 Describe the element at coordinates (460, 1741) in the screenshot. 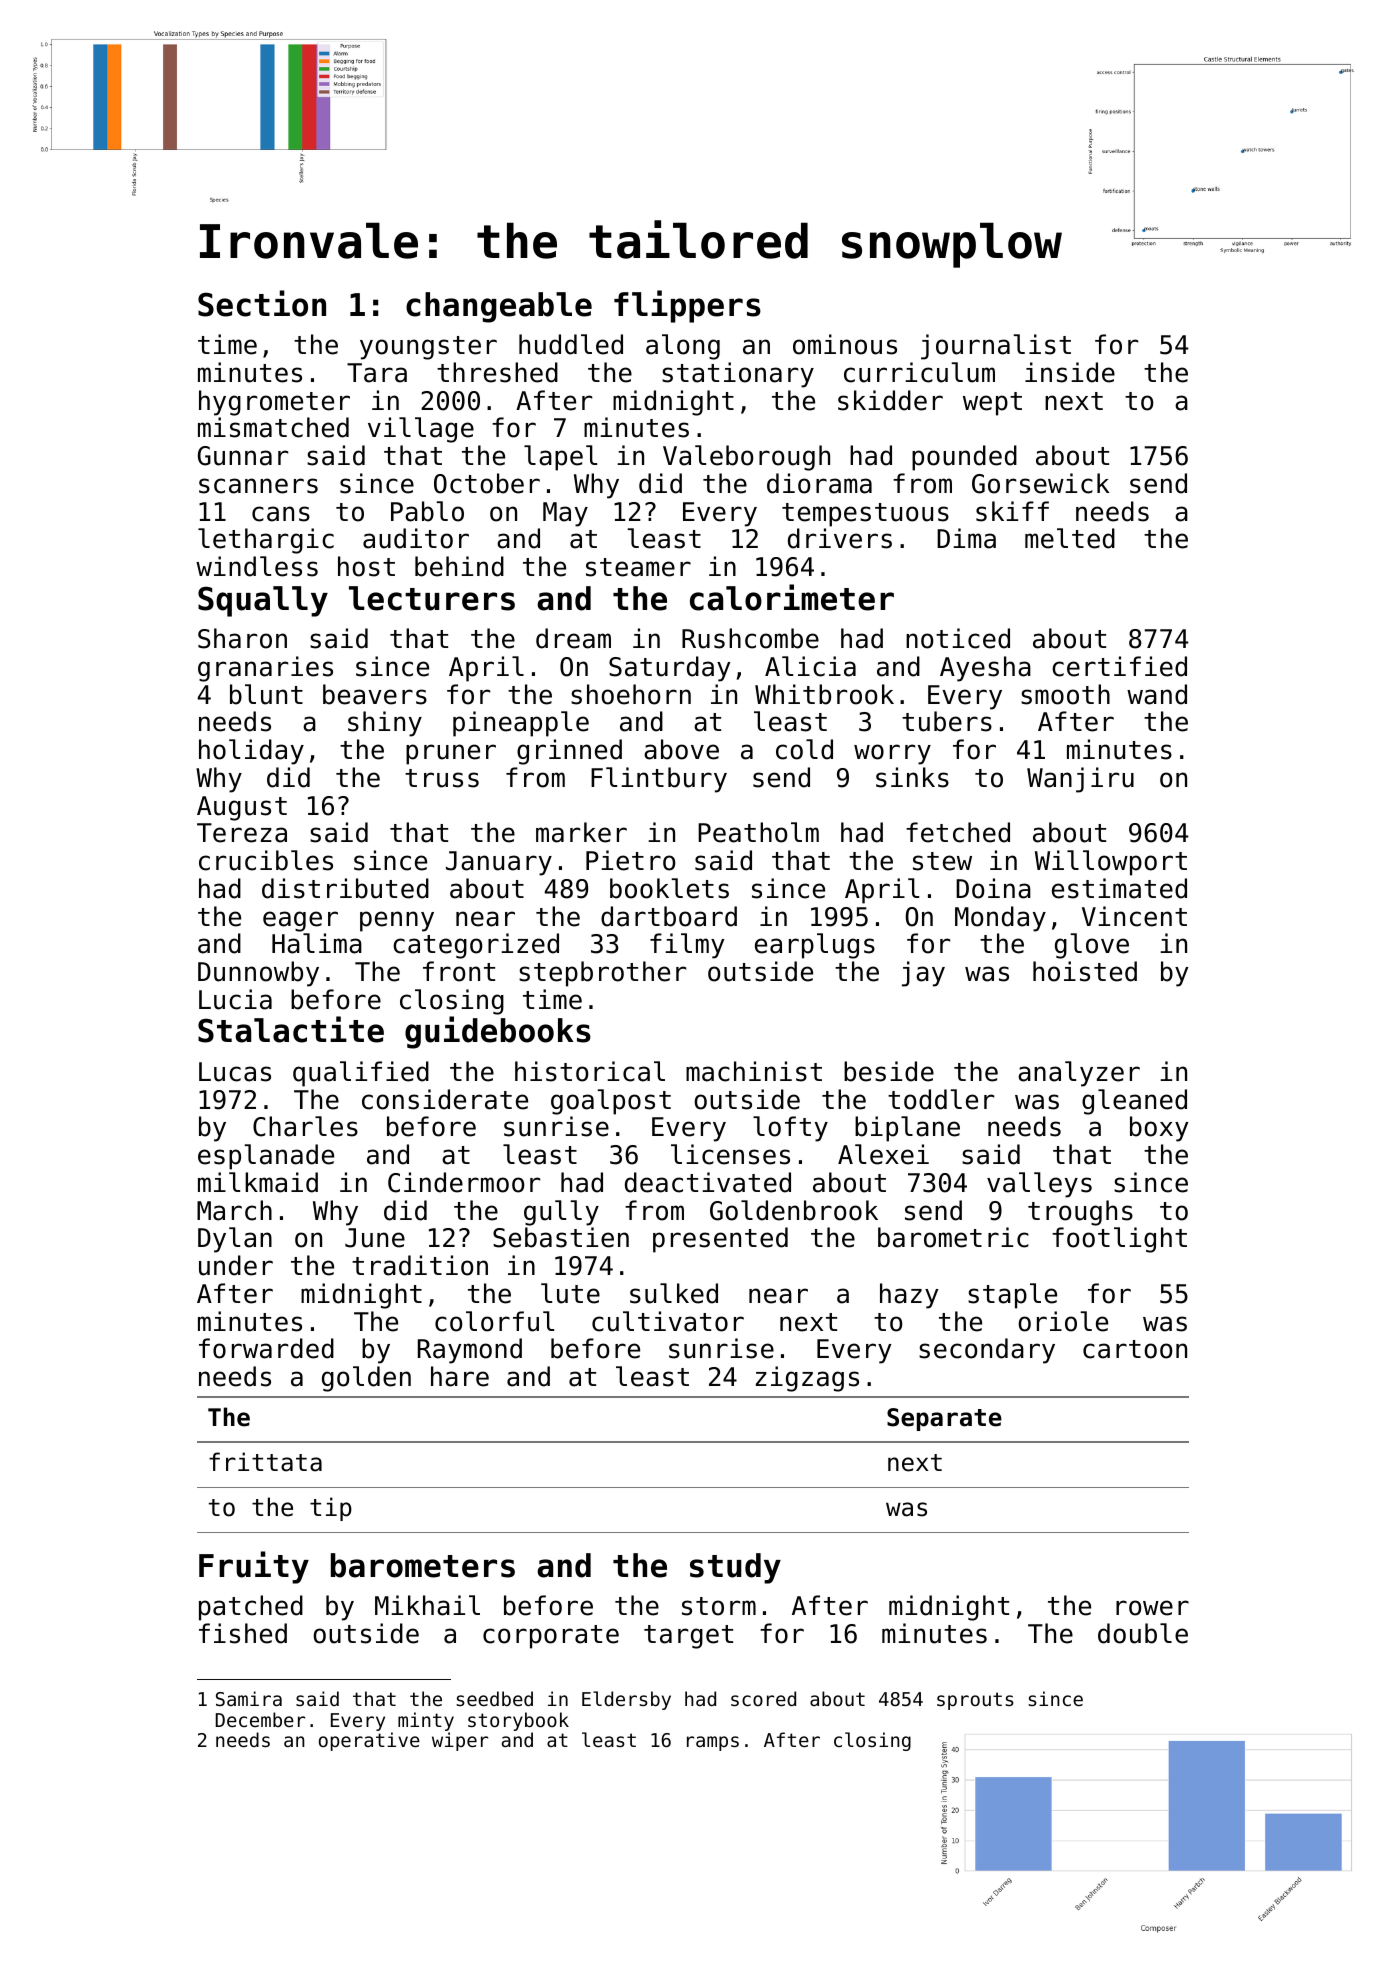

I see `wiper` at that location.
